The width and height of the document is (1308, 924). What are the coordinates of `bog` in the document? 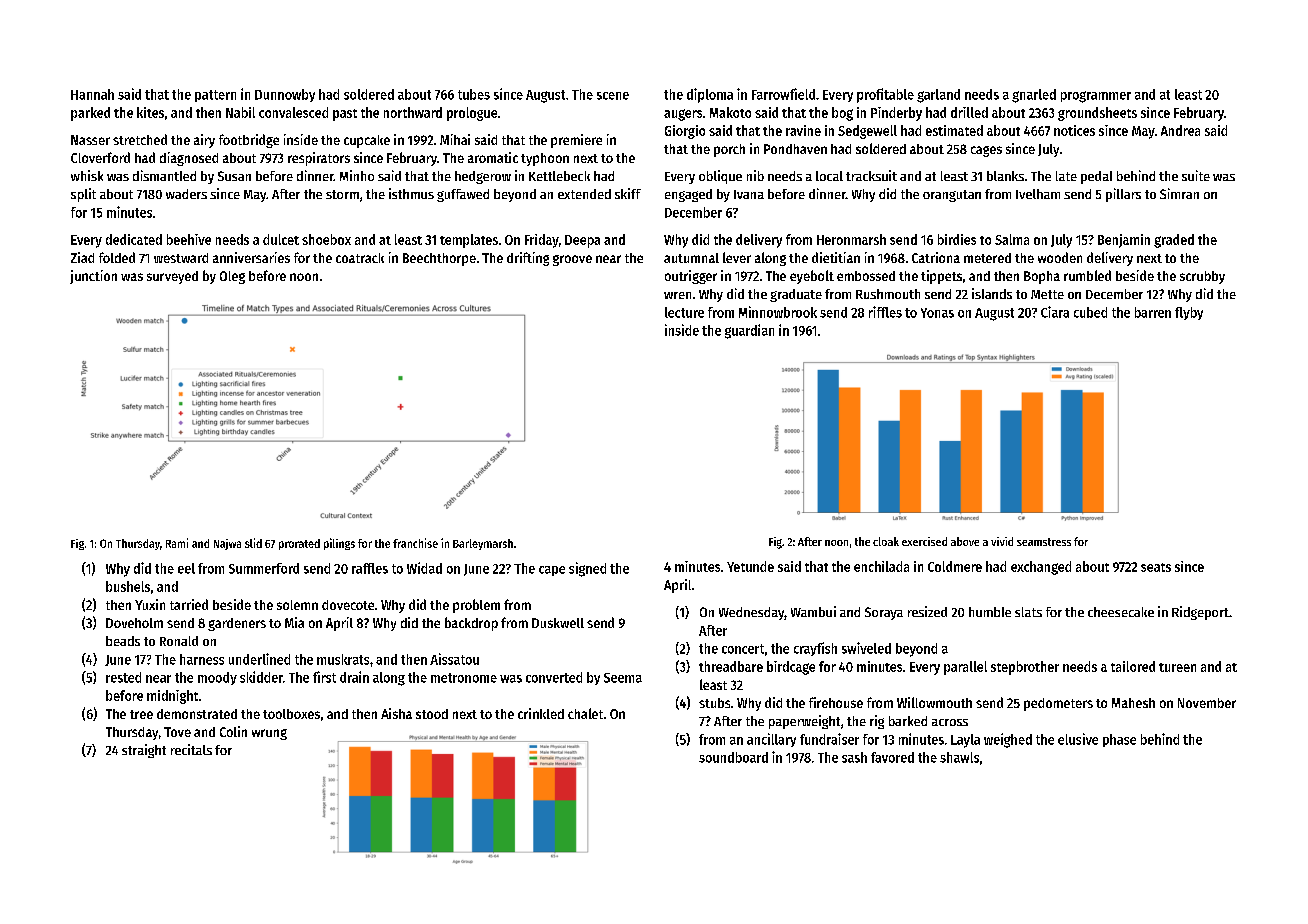 It's located at (842, 114).
